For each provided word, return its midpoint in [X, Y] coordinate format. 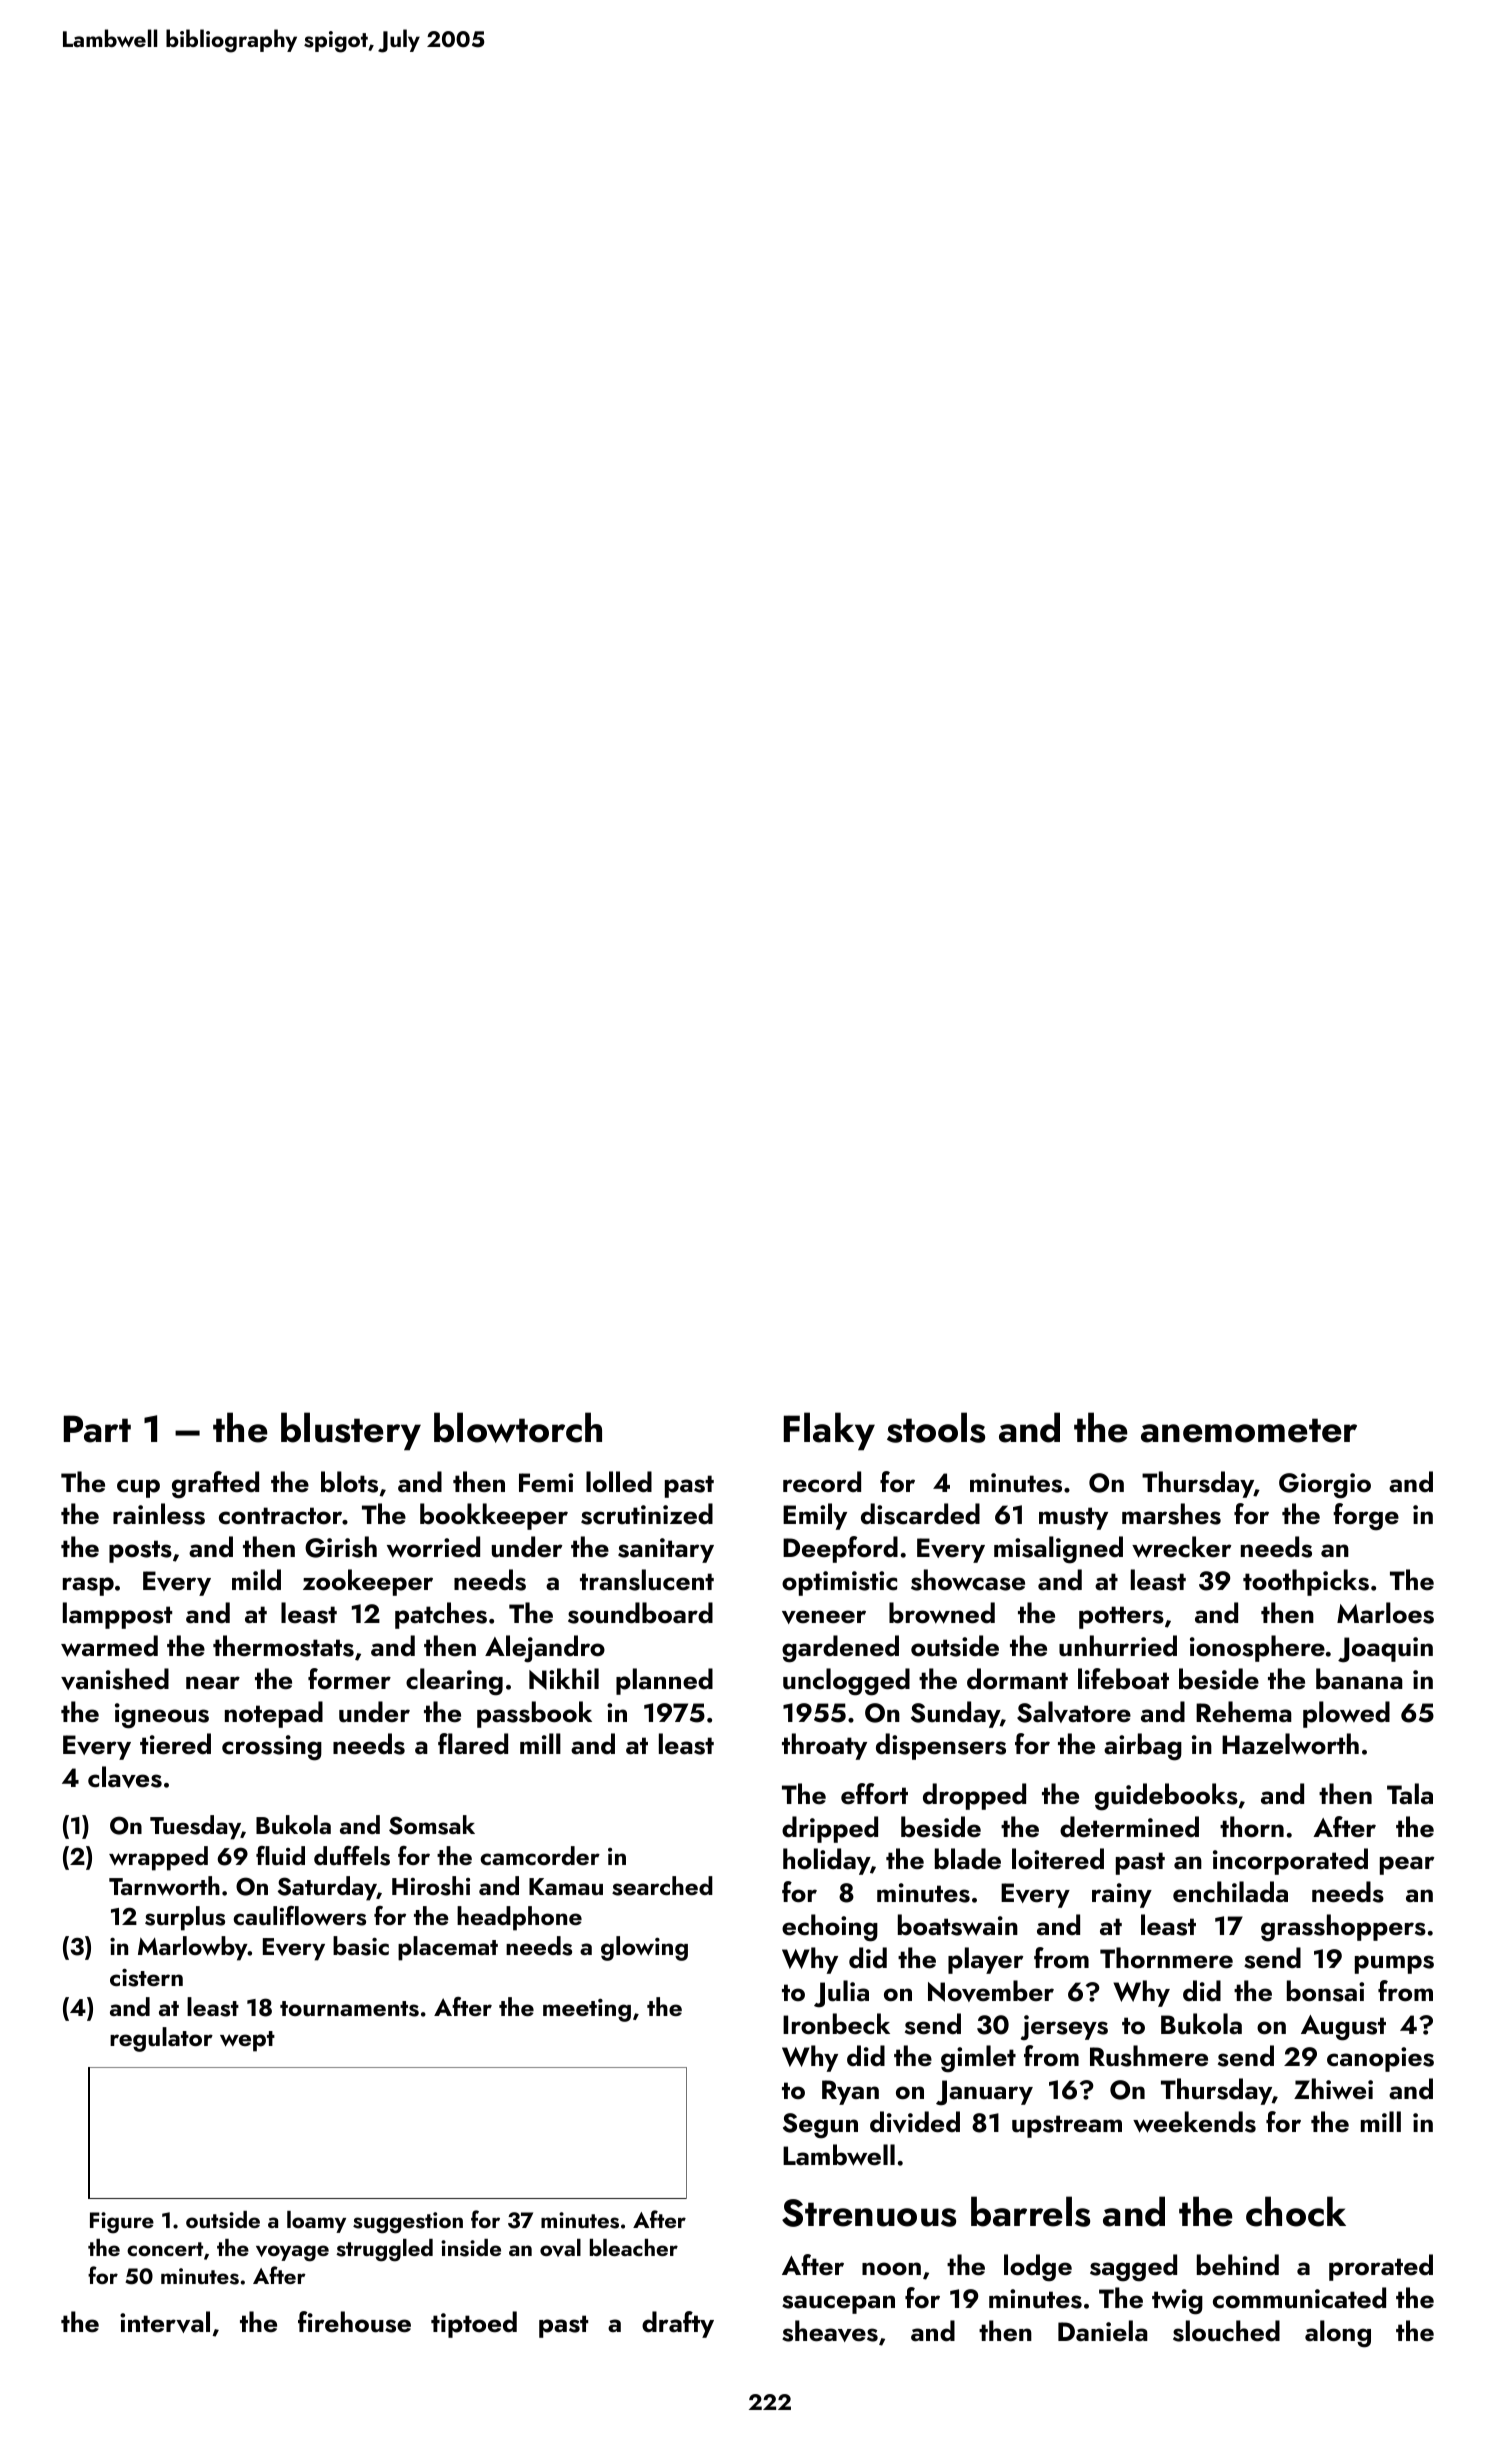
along [1338, 2334]
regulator [161, 2039]
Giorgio [1325, 1486]
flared [473, 1744]
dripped [830, 1829]
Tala [1410, 1793]
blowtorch [518, 1427]
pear [1407, 1865]
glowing [644, 1948]
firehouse [354, 2322]
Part [97, 1429]
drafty [678, 2324]
